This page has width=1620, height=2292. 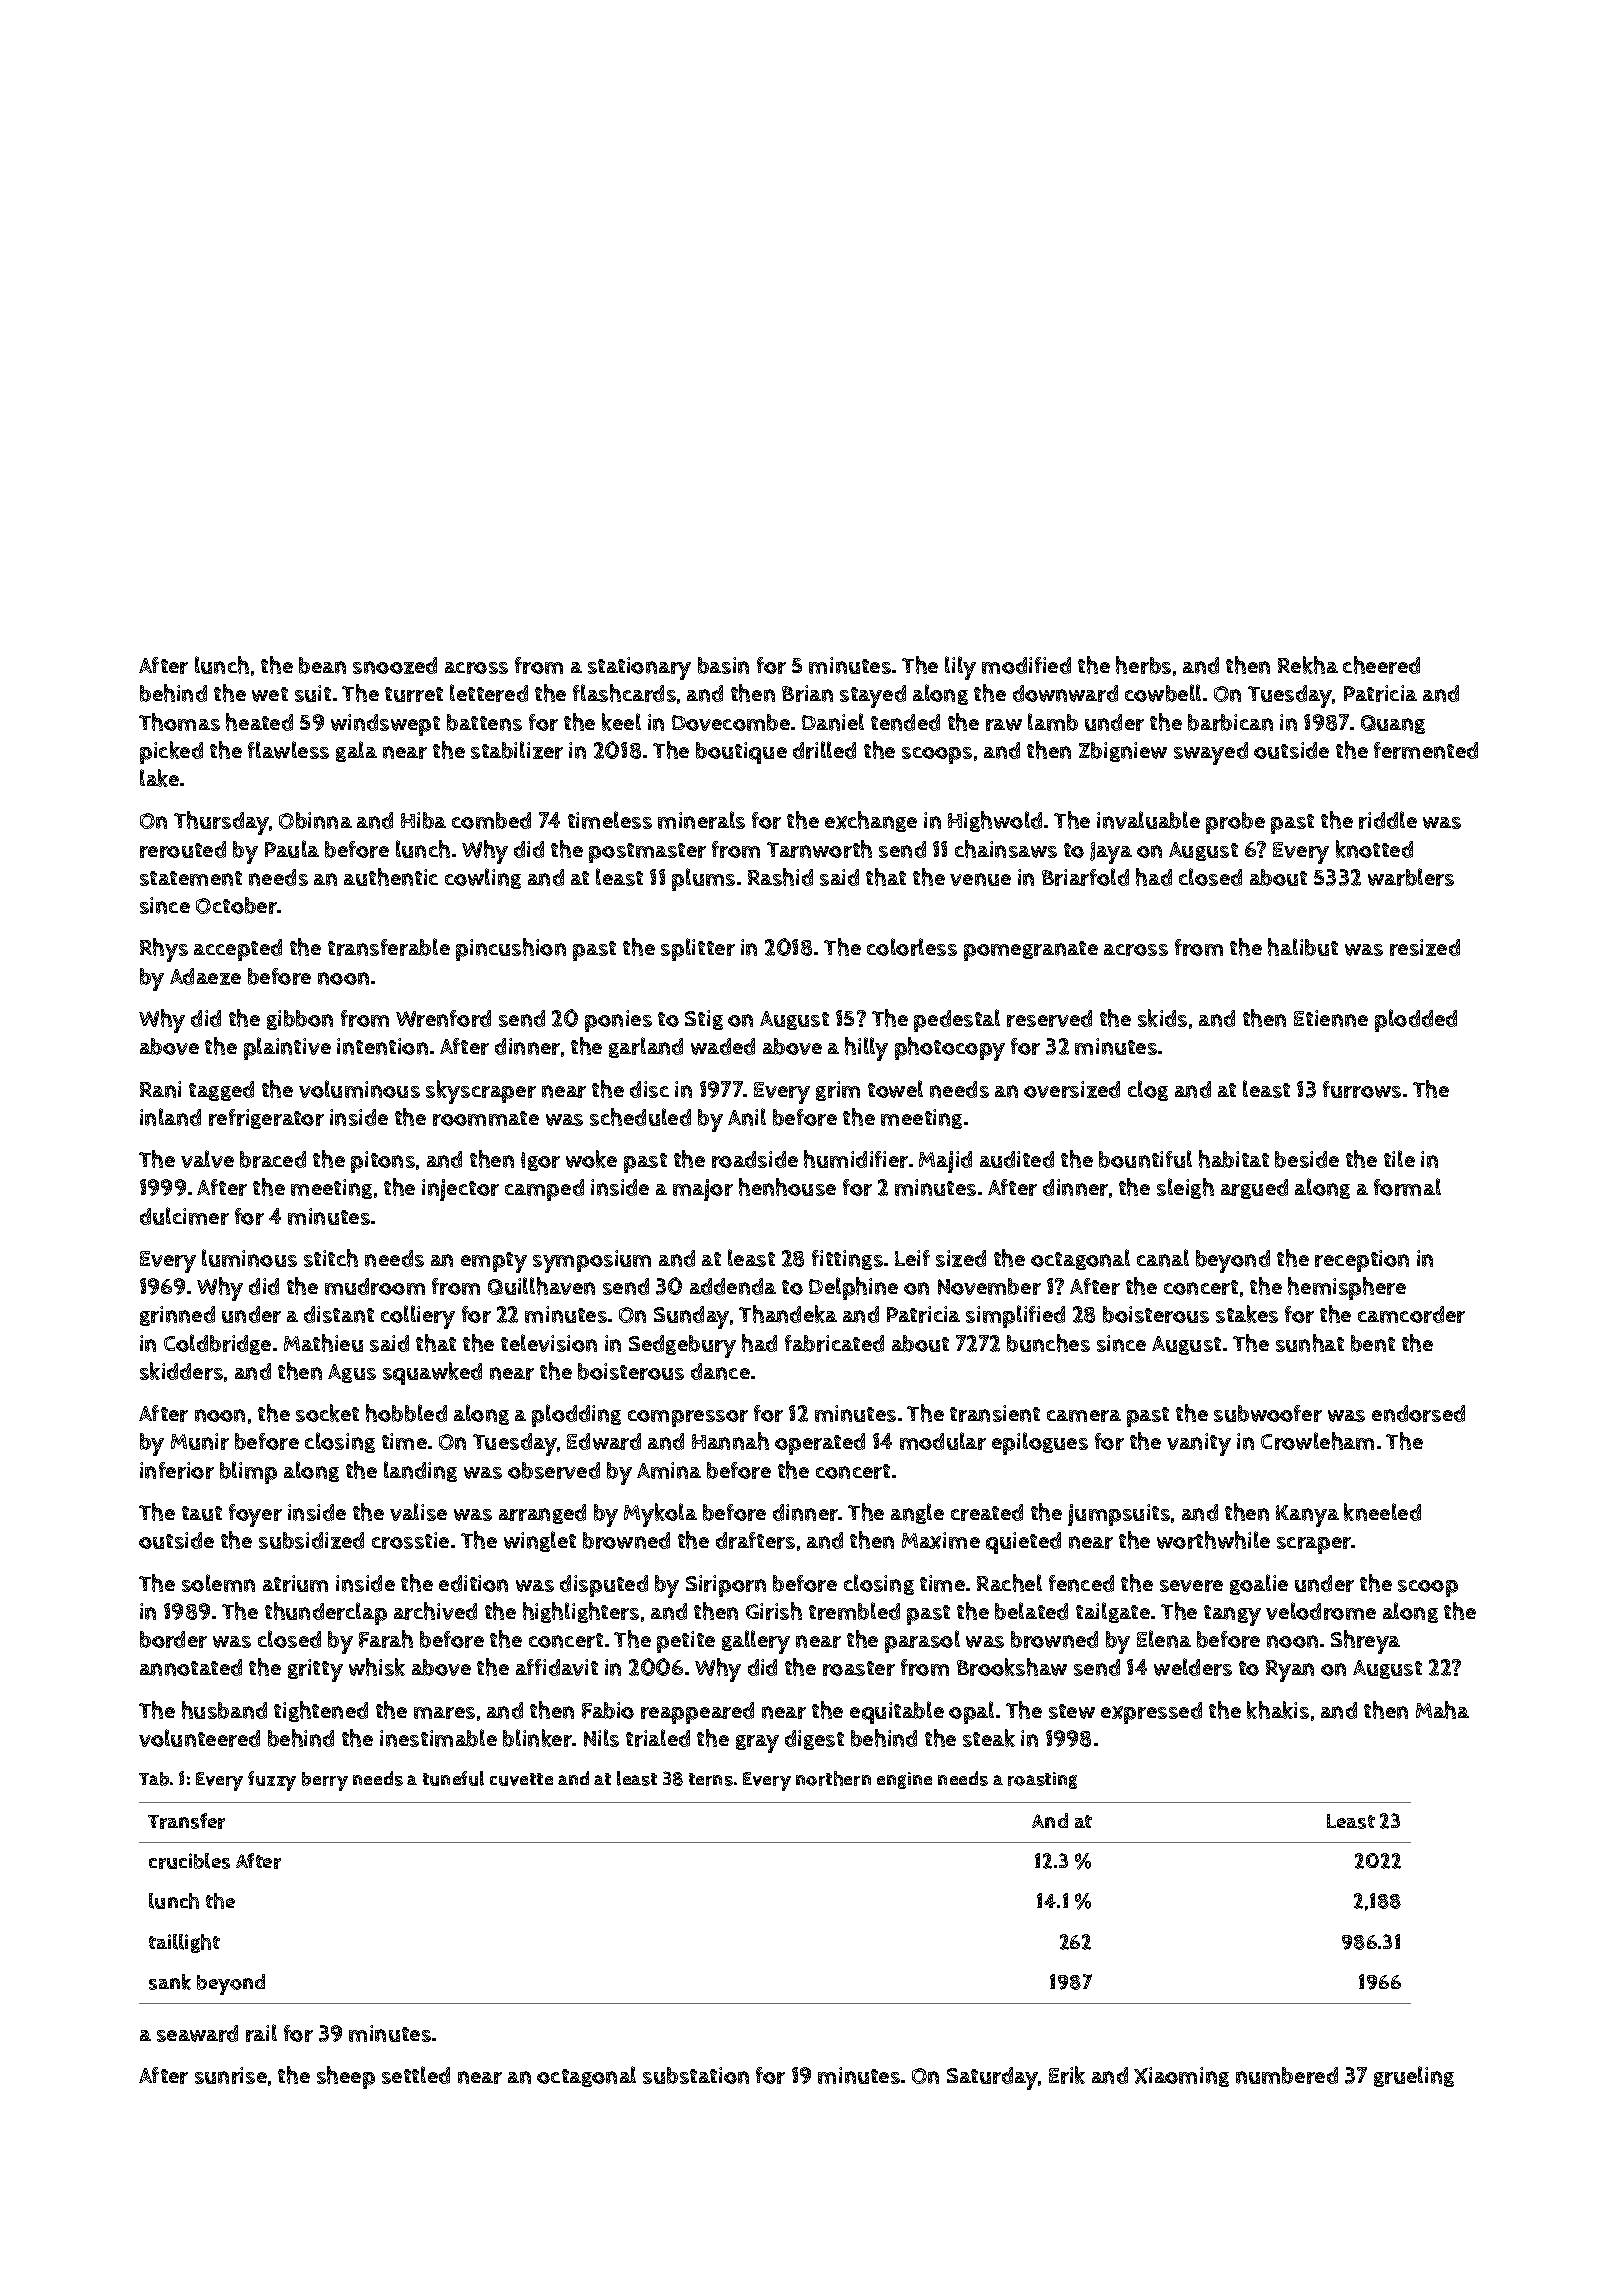 What do you see at coordinates (904, 1780) in the page?
I see `engine` at bounding box center [904, 1780].
